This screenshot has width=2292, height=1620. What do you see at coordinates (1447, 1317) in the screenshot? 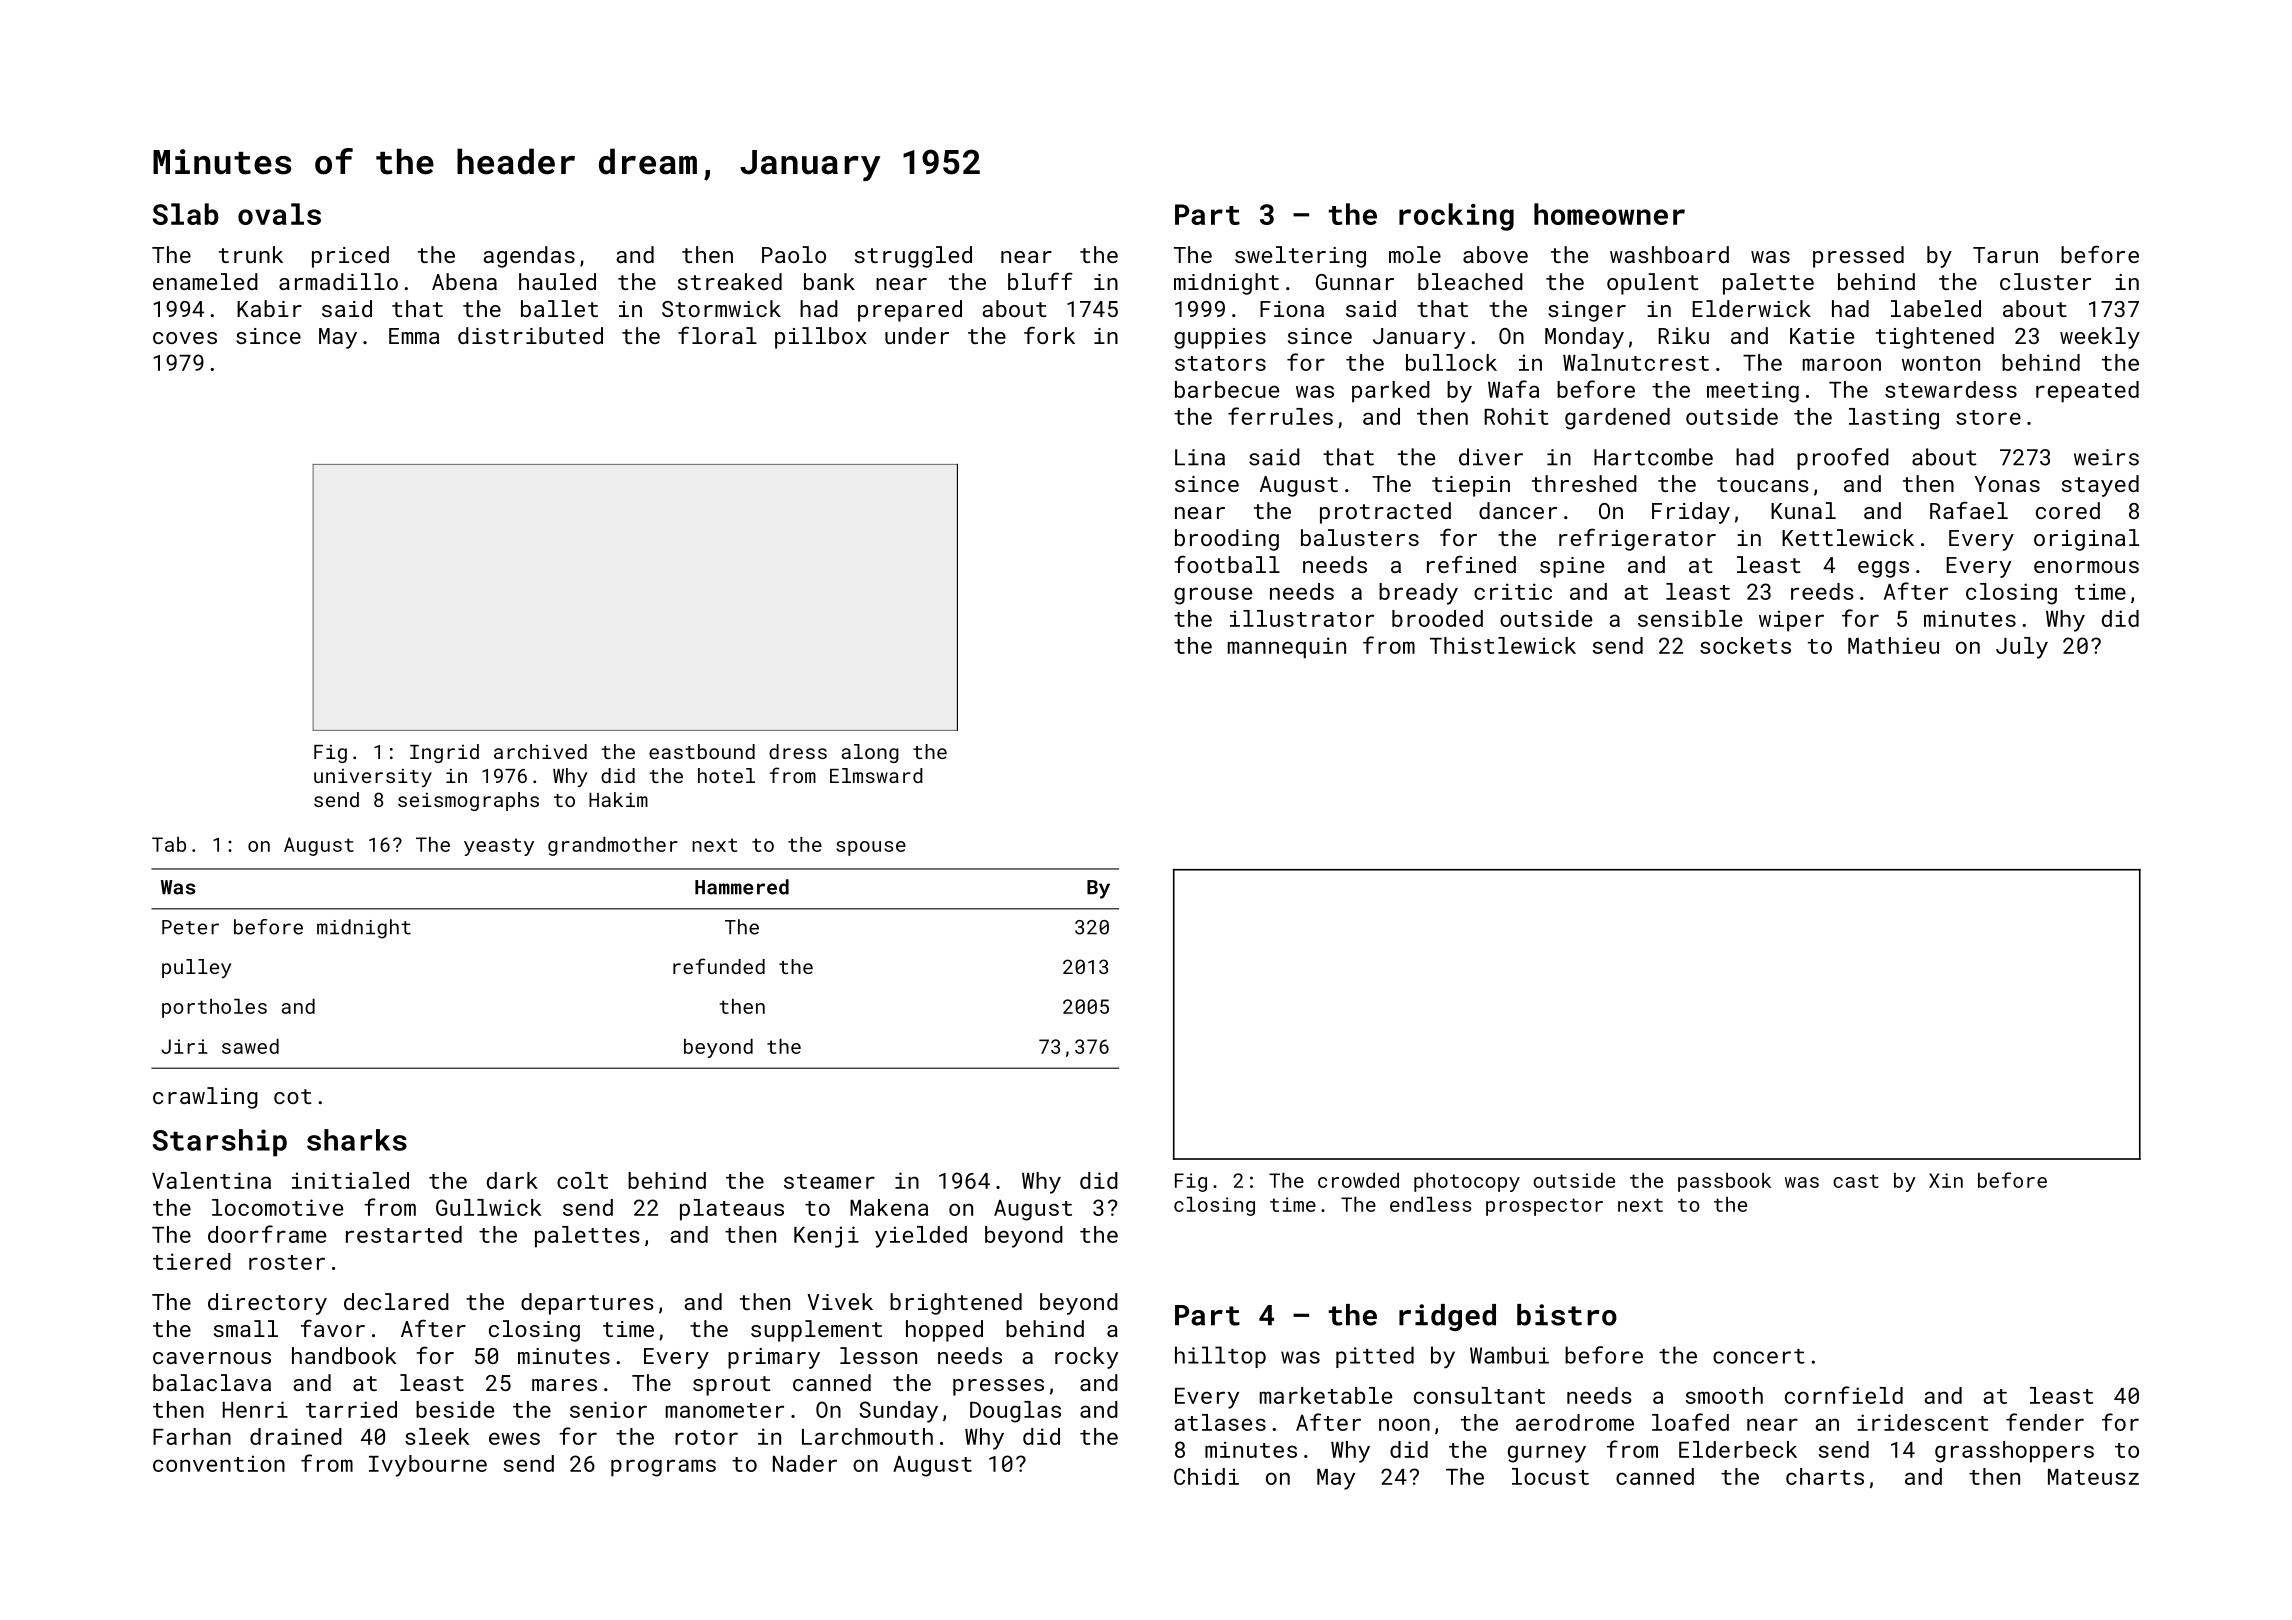
I see `ridged` at bounding box center [1447, 1317].
